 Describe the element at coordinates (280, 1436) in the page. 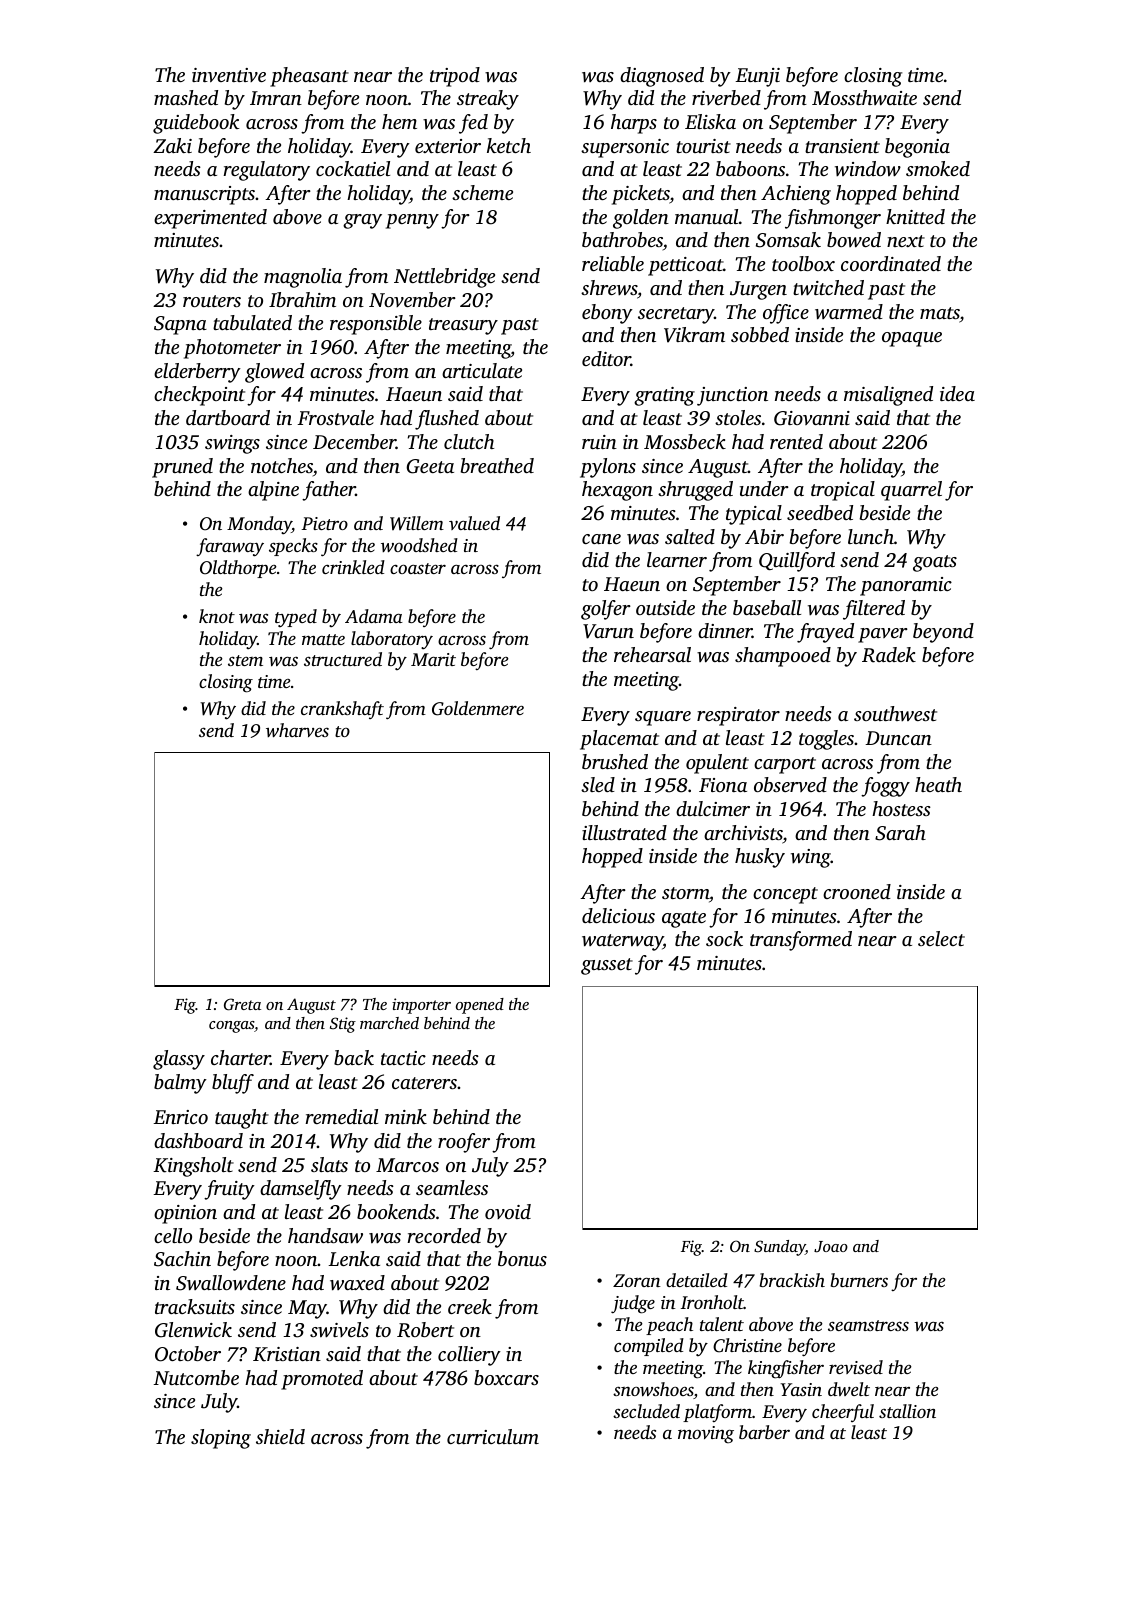

I see `shield` at that location.
